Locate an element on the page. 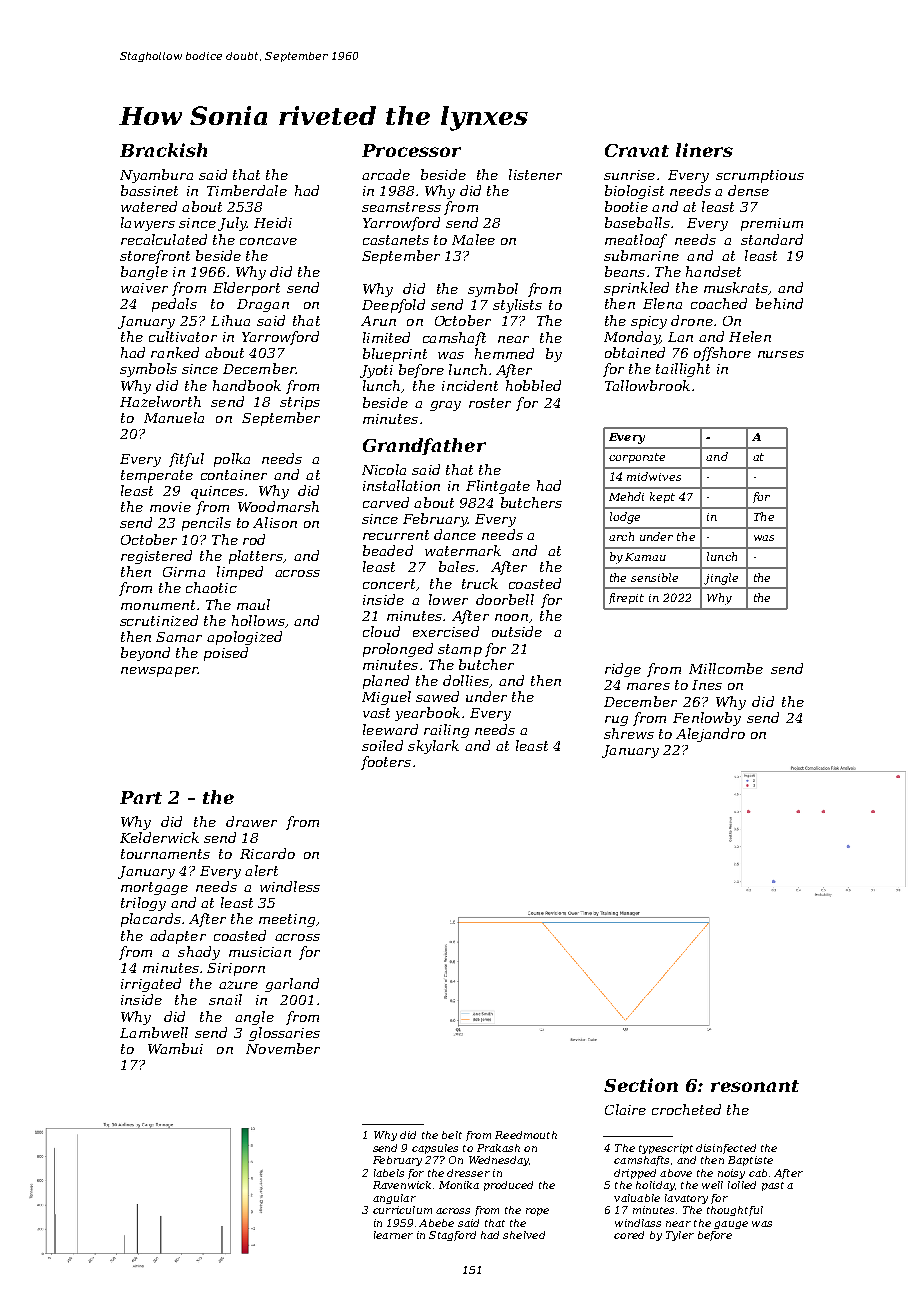 The image size is (924, 1308). standard is located at coordinates (772, 239).
